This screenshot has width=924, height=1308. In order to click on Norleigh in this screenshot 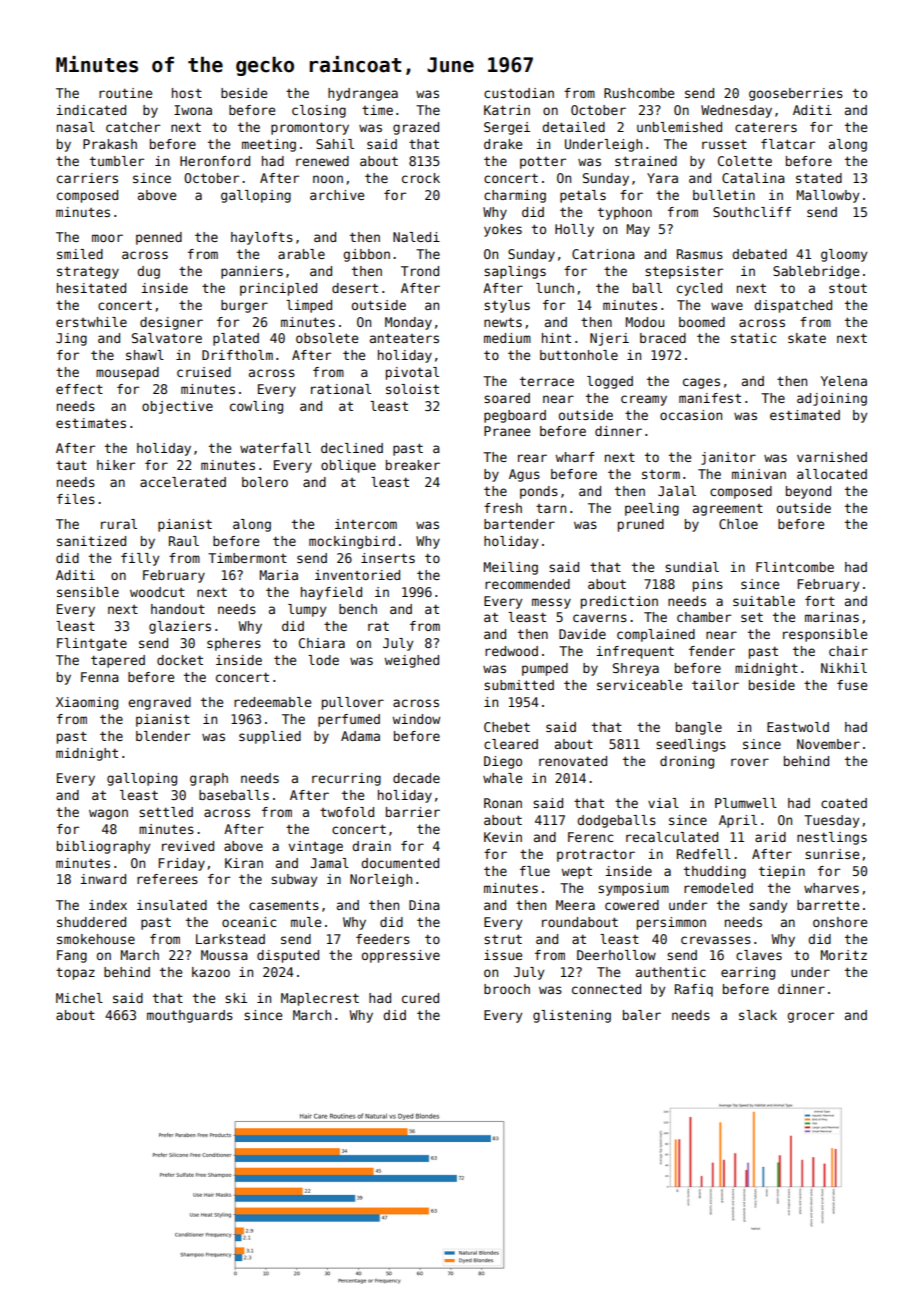, I will do `click(381, 880)`.
